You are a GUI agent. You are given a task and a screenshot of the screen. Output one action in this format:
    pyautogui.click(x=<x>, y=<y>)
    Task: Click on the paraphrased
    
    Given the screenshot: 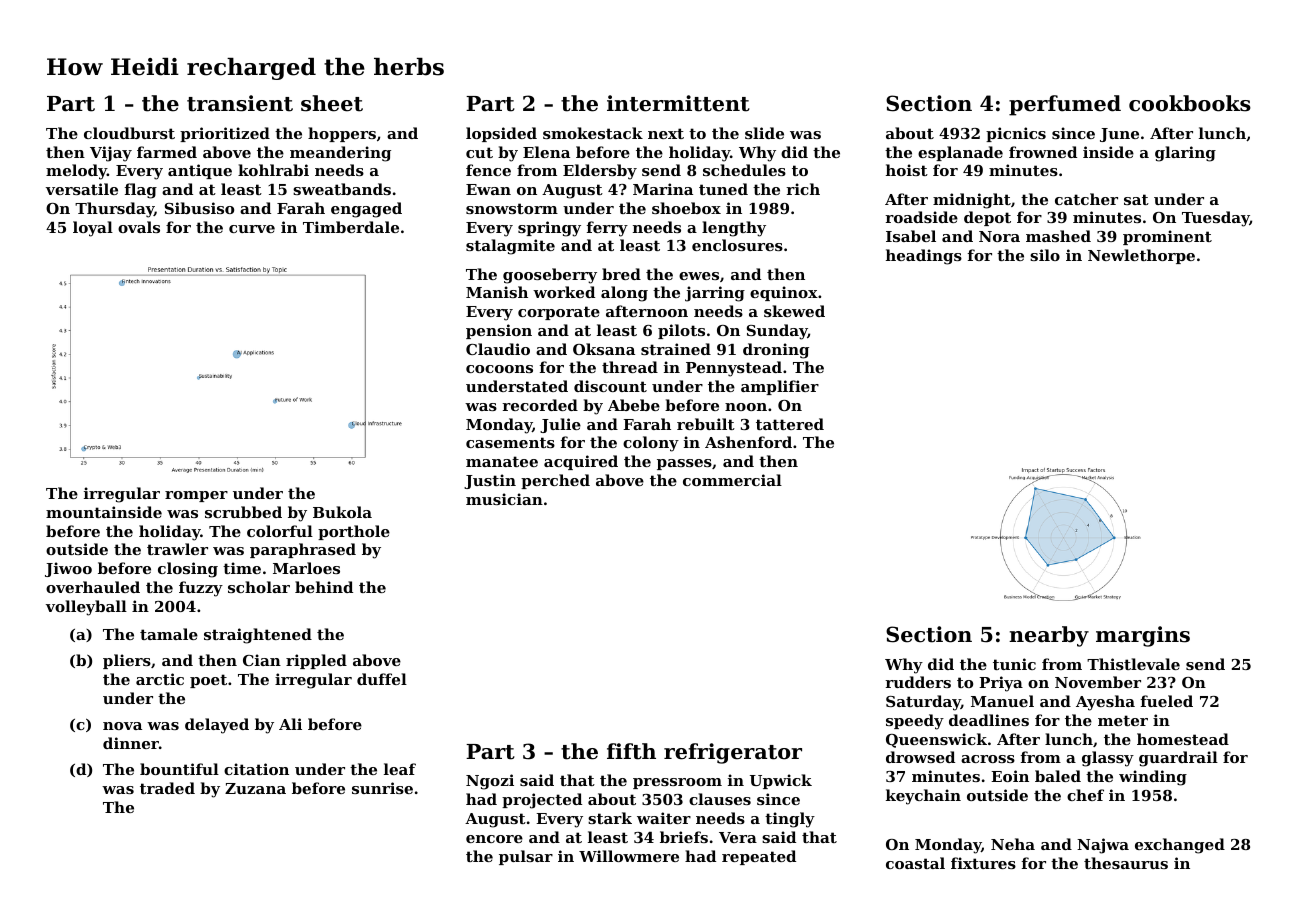 What is the action you would take?
    pyautogui.click(x=303, y=550)
